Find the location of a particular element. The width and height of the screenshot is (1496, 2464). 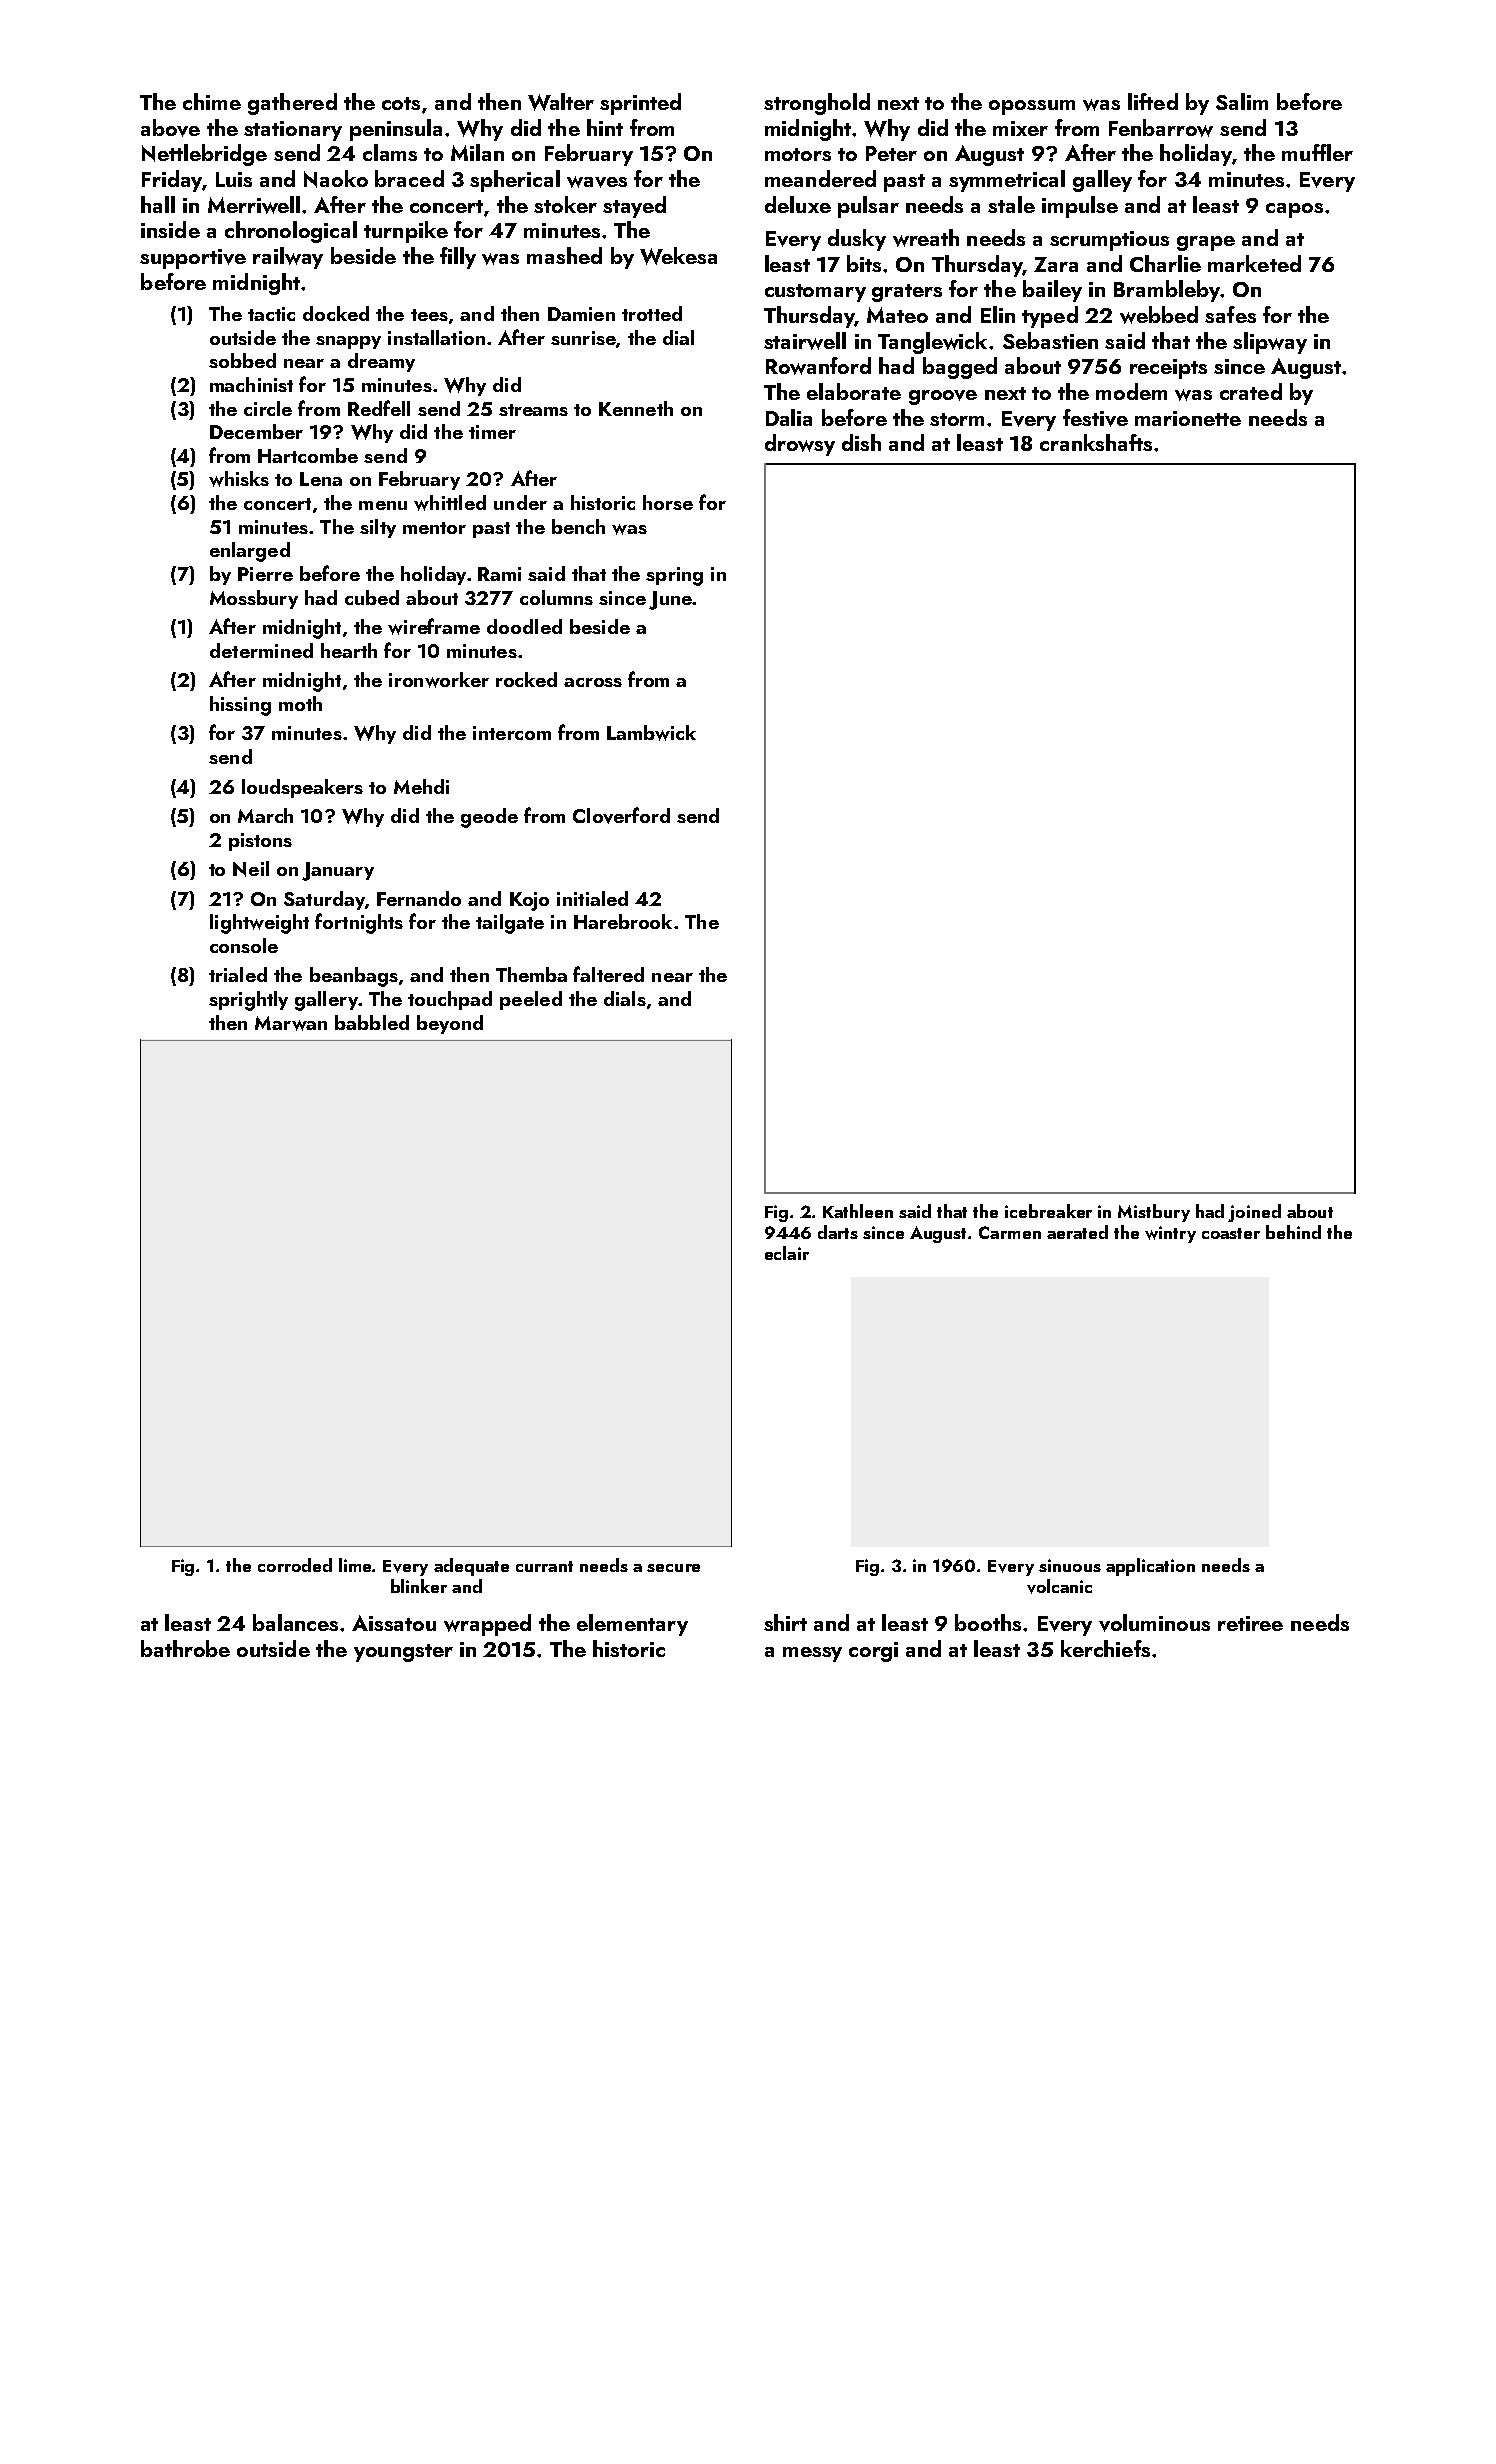

adequate is located at coordinates (471, 1567).
